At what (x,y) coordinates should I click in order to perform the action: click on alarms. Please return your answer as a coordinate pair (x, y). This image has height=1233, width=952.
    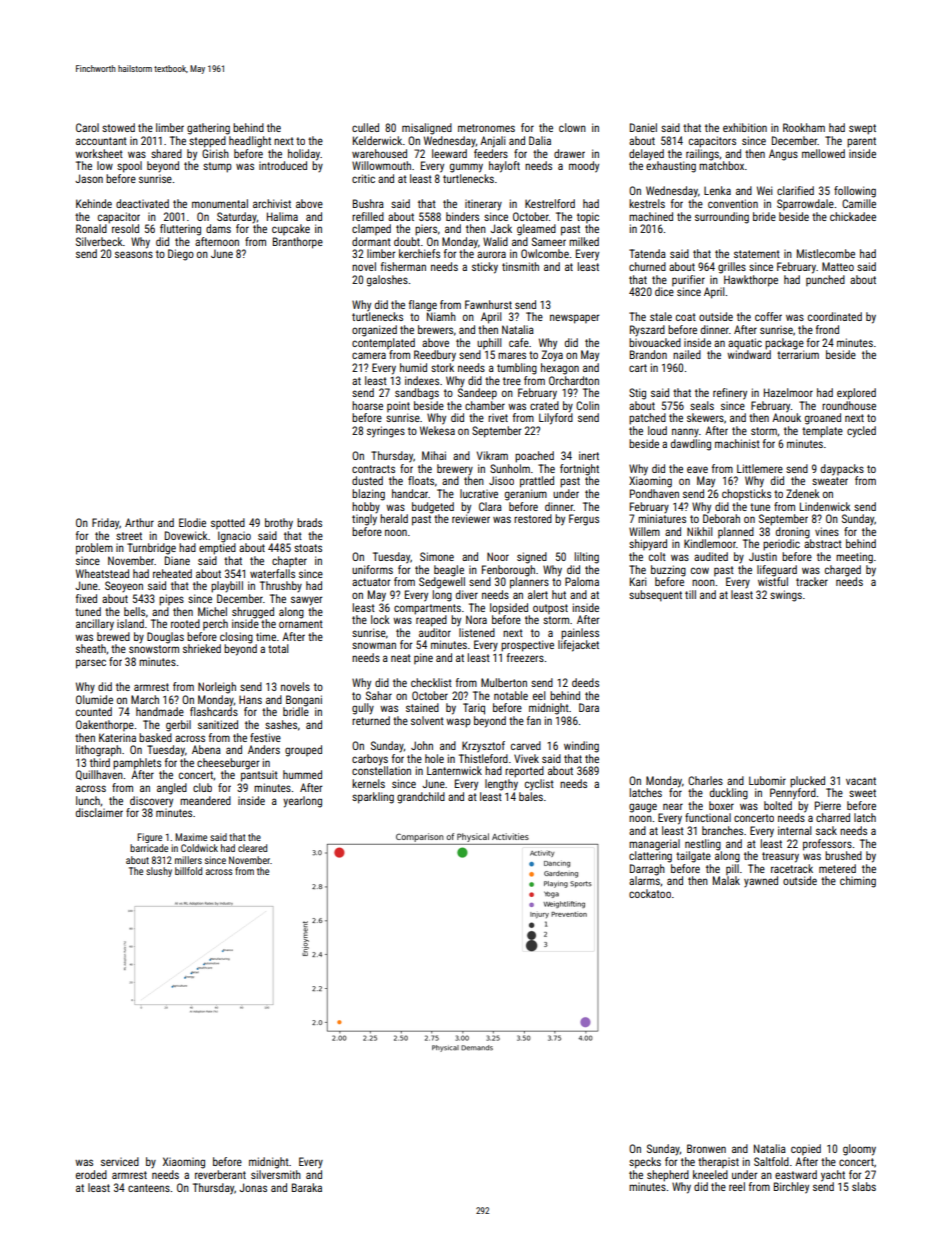
    Looking at the image, I should click on (644, 880).
